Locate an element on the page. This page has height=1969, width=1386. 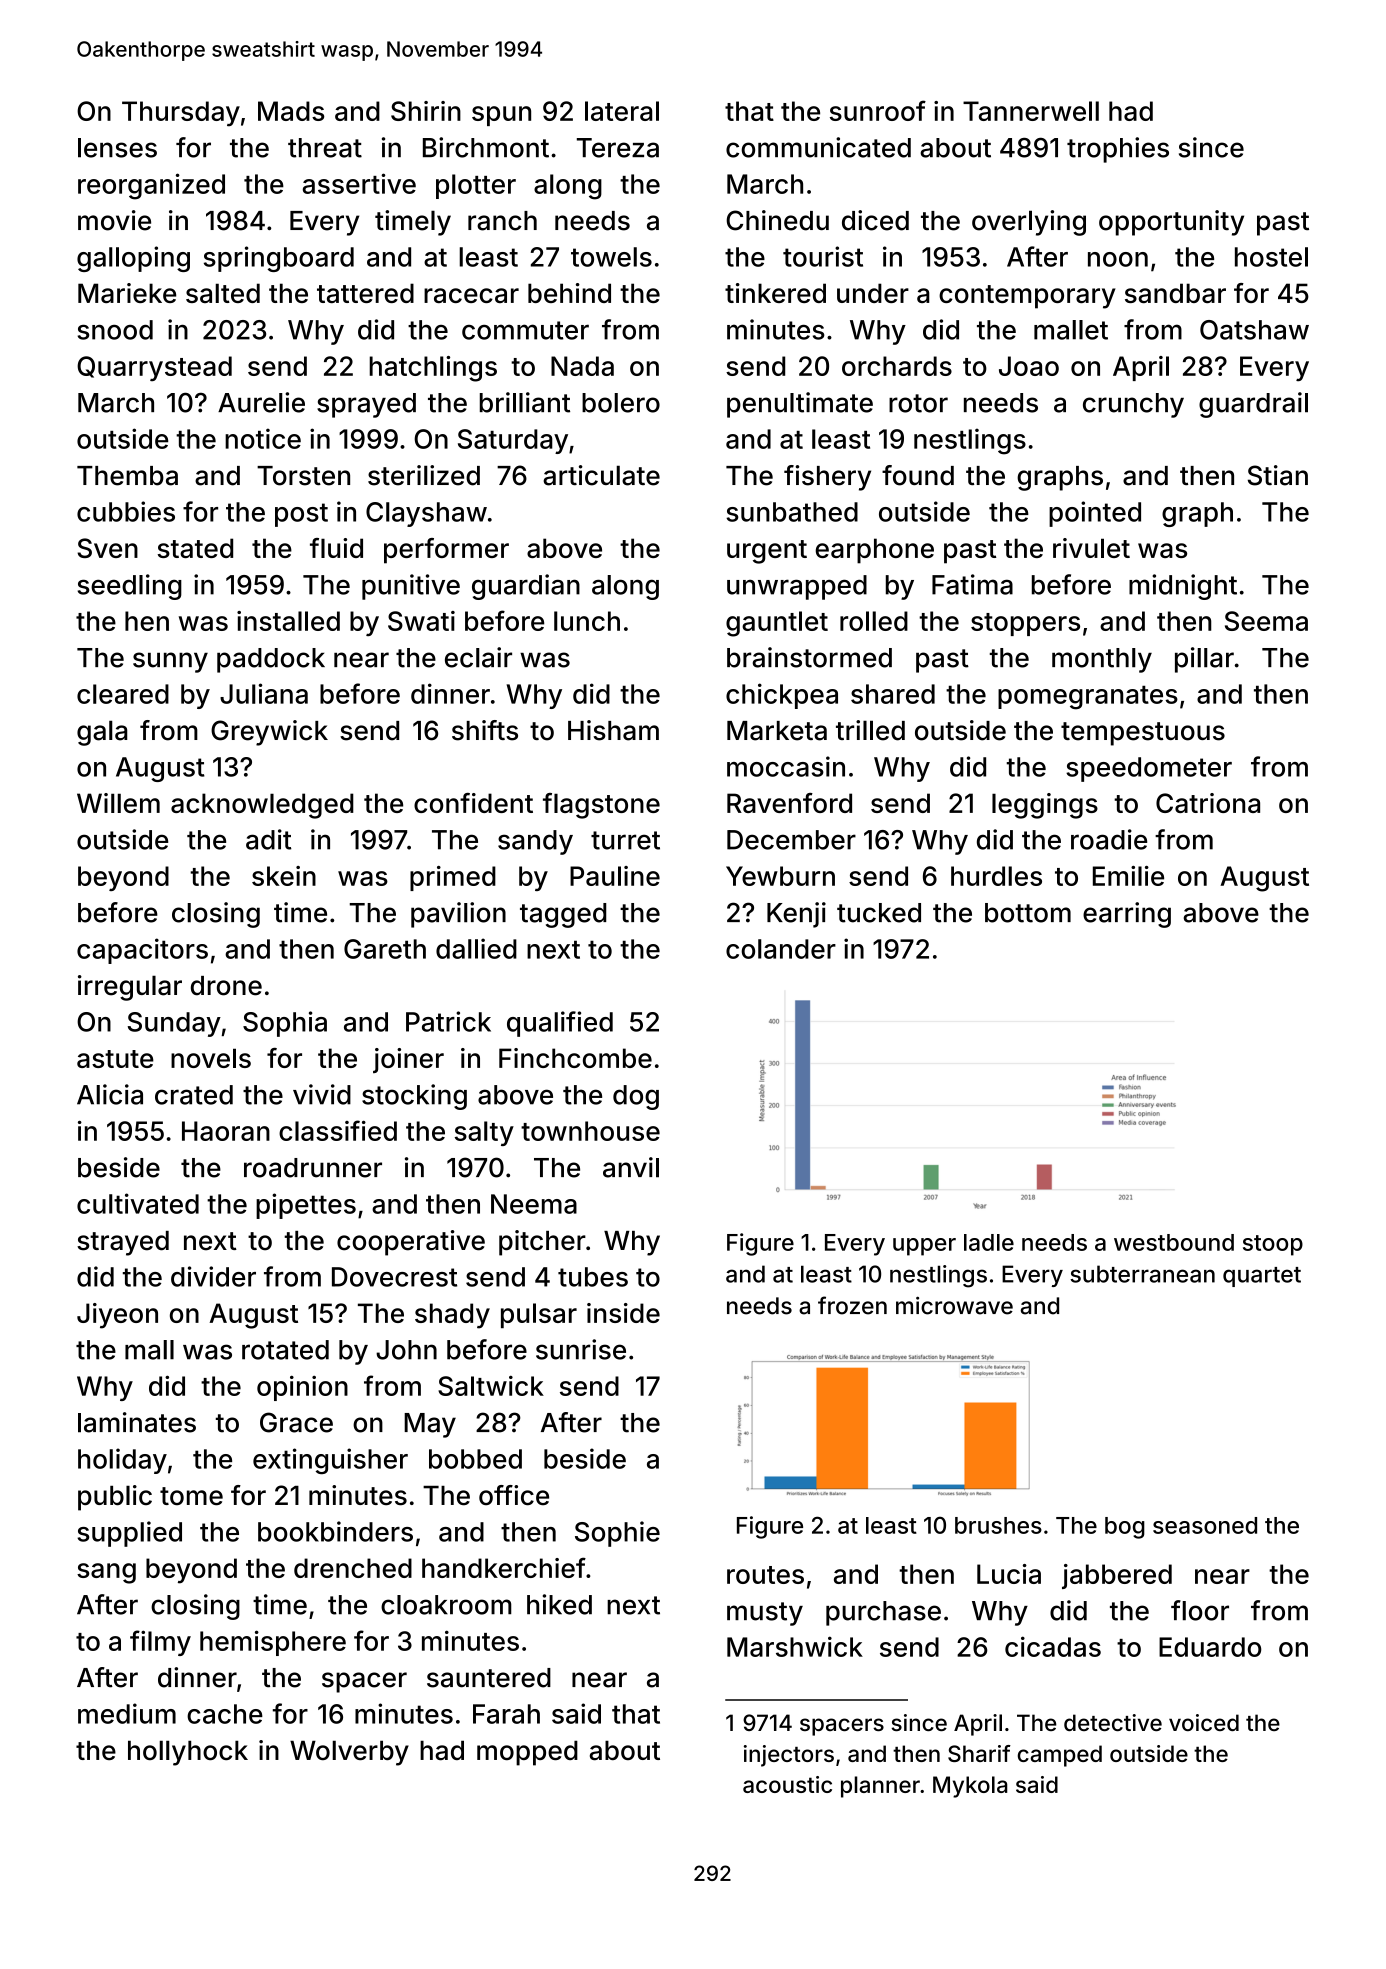
diced is located at coordinates (875, 220).
